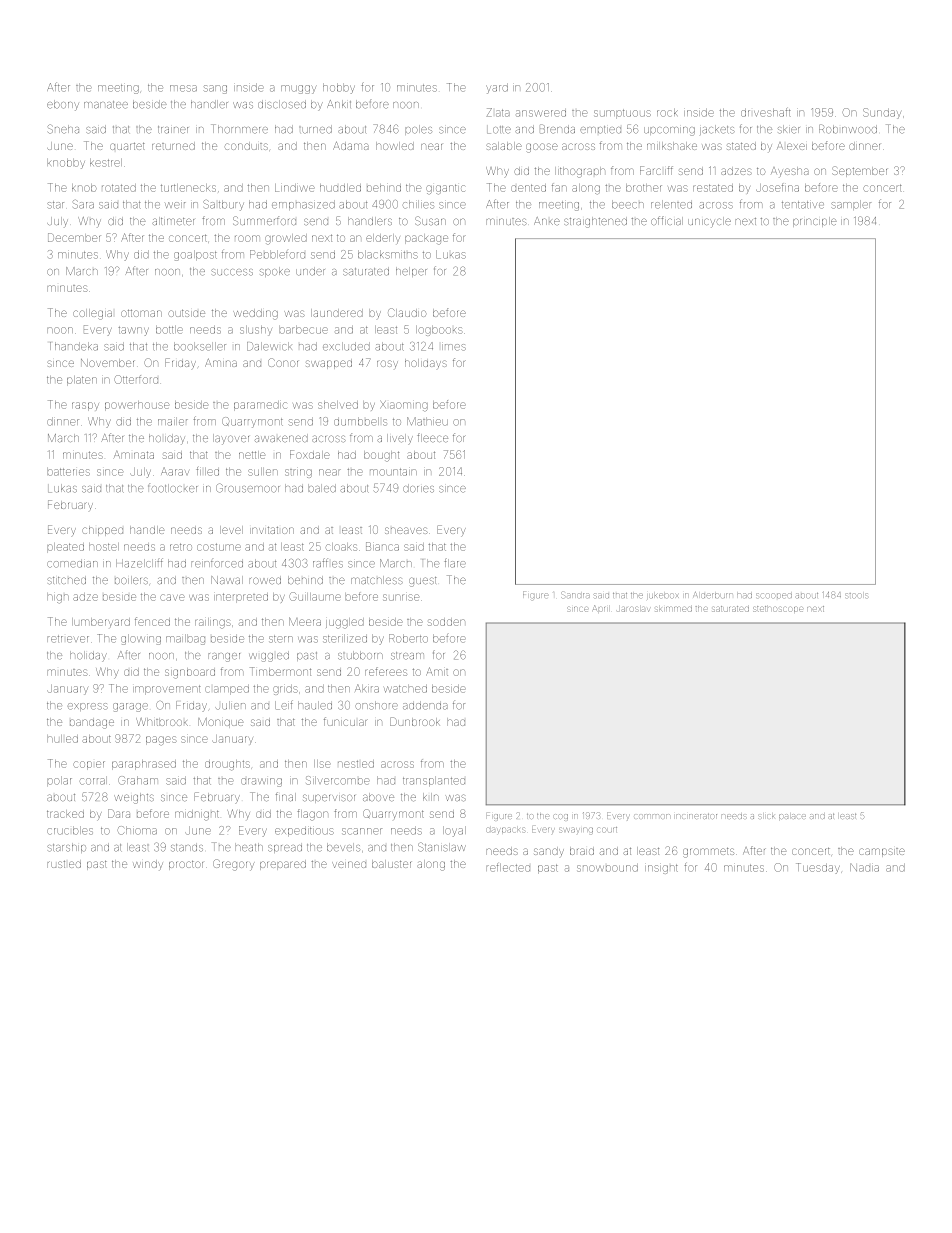 The width and height of the screenshot is (952, 1233). What do you see at coordinates (498, 112) in the screenshot?
I see `Zlata` at bounding box center [498, 112].
